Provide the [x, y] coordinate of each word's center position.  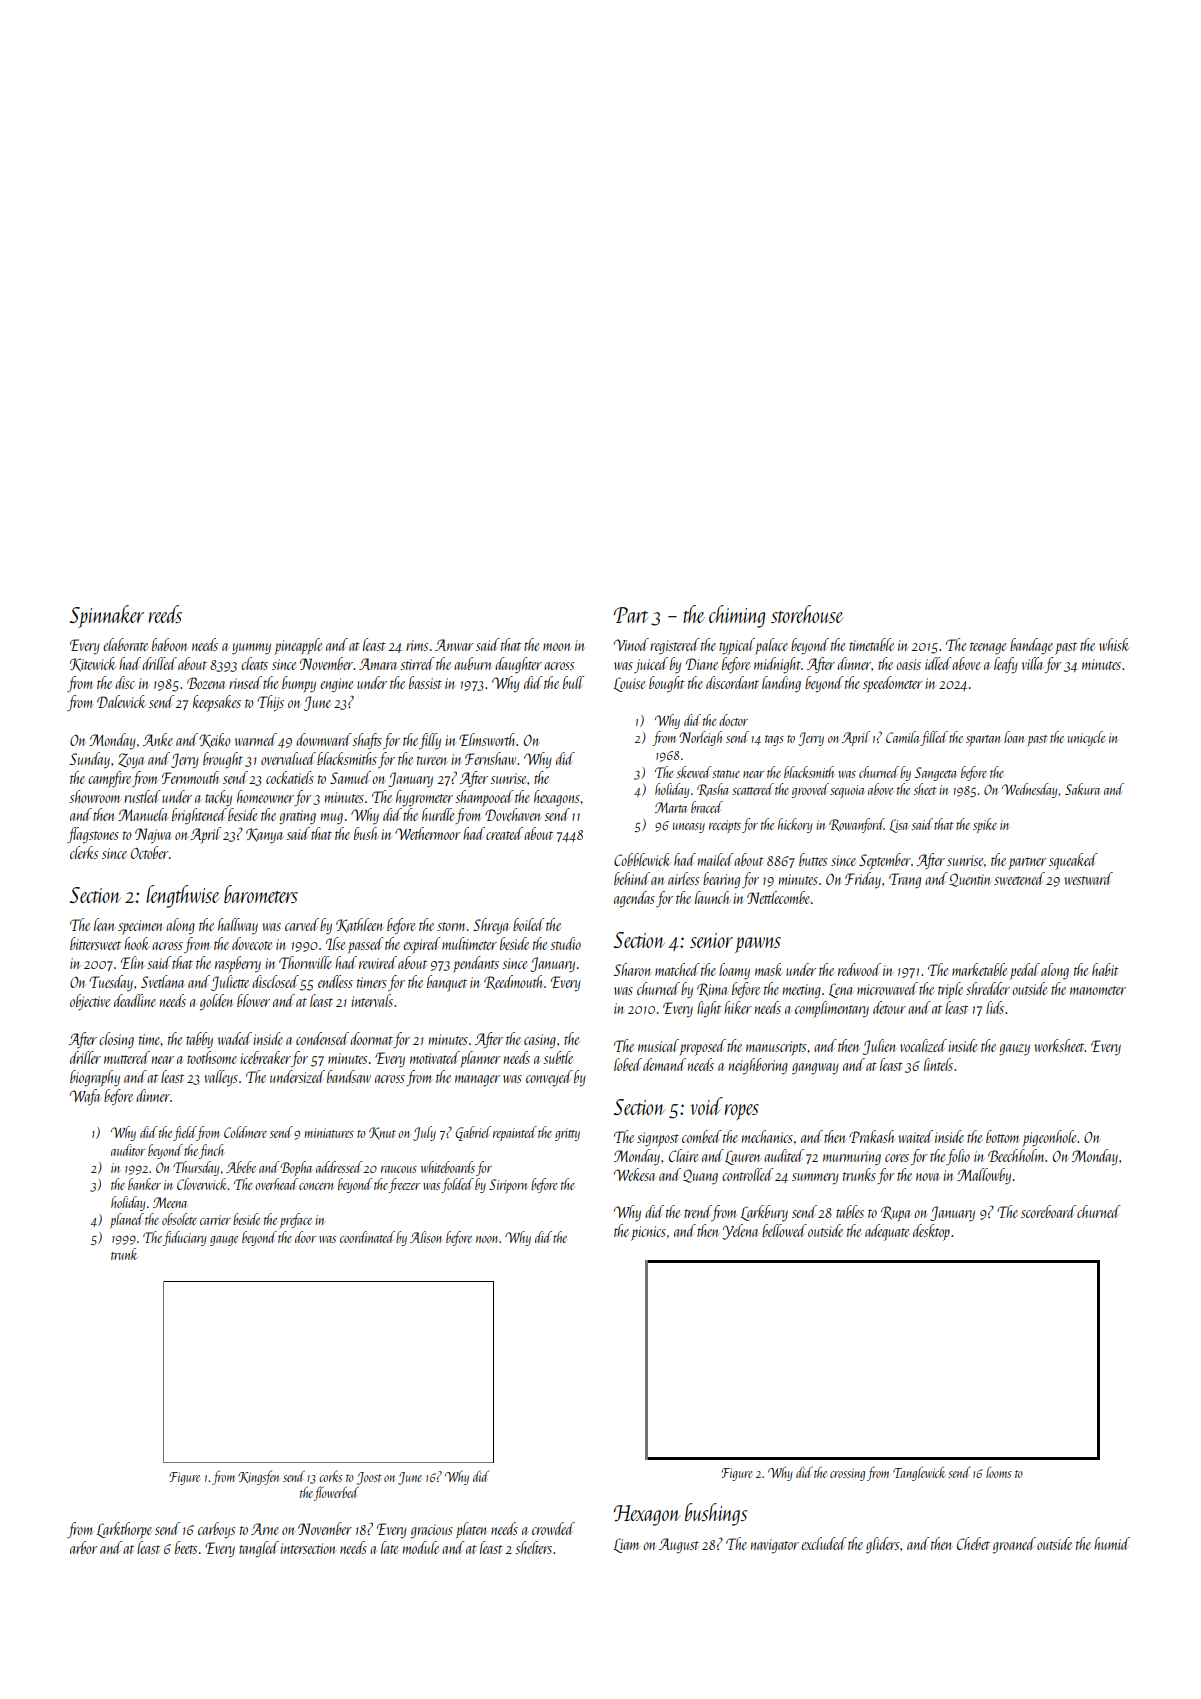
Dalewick [121, 701]
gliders [882, 1545]
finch [211, 1151]
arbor [84, 1547]
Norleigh [700, 738]
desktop [931, 1232]
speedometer [893, 684]
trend [698, 1213]
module [421, 1547]
